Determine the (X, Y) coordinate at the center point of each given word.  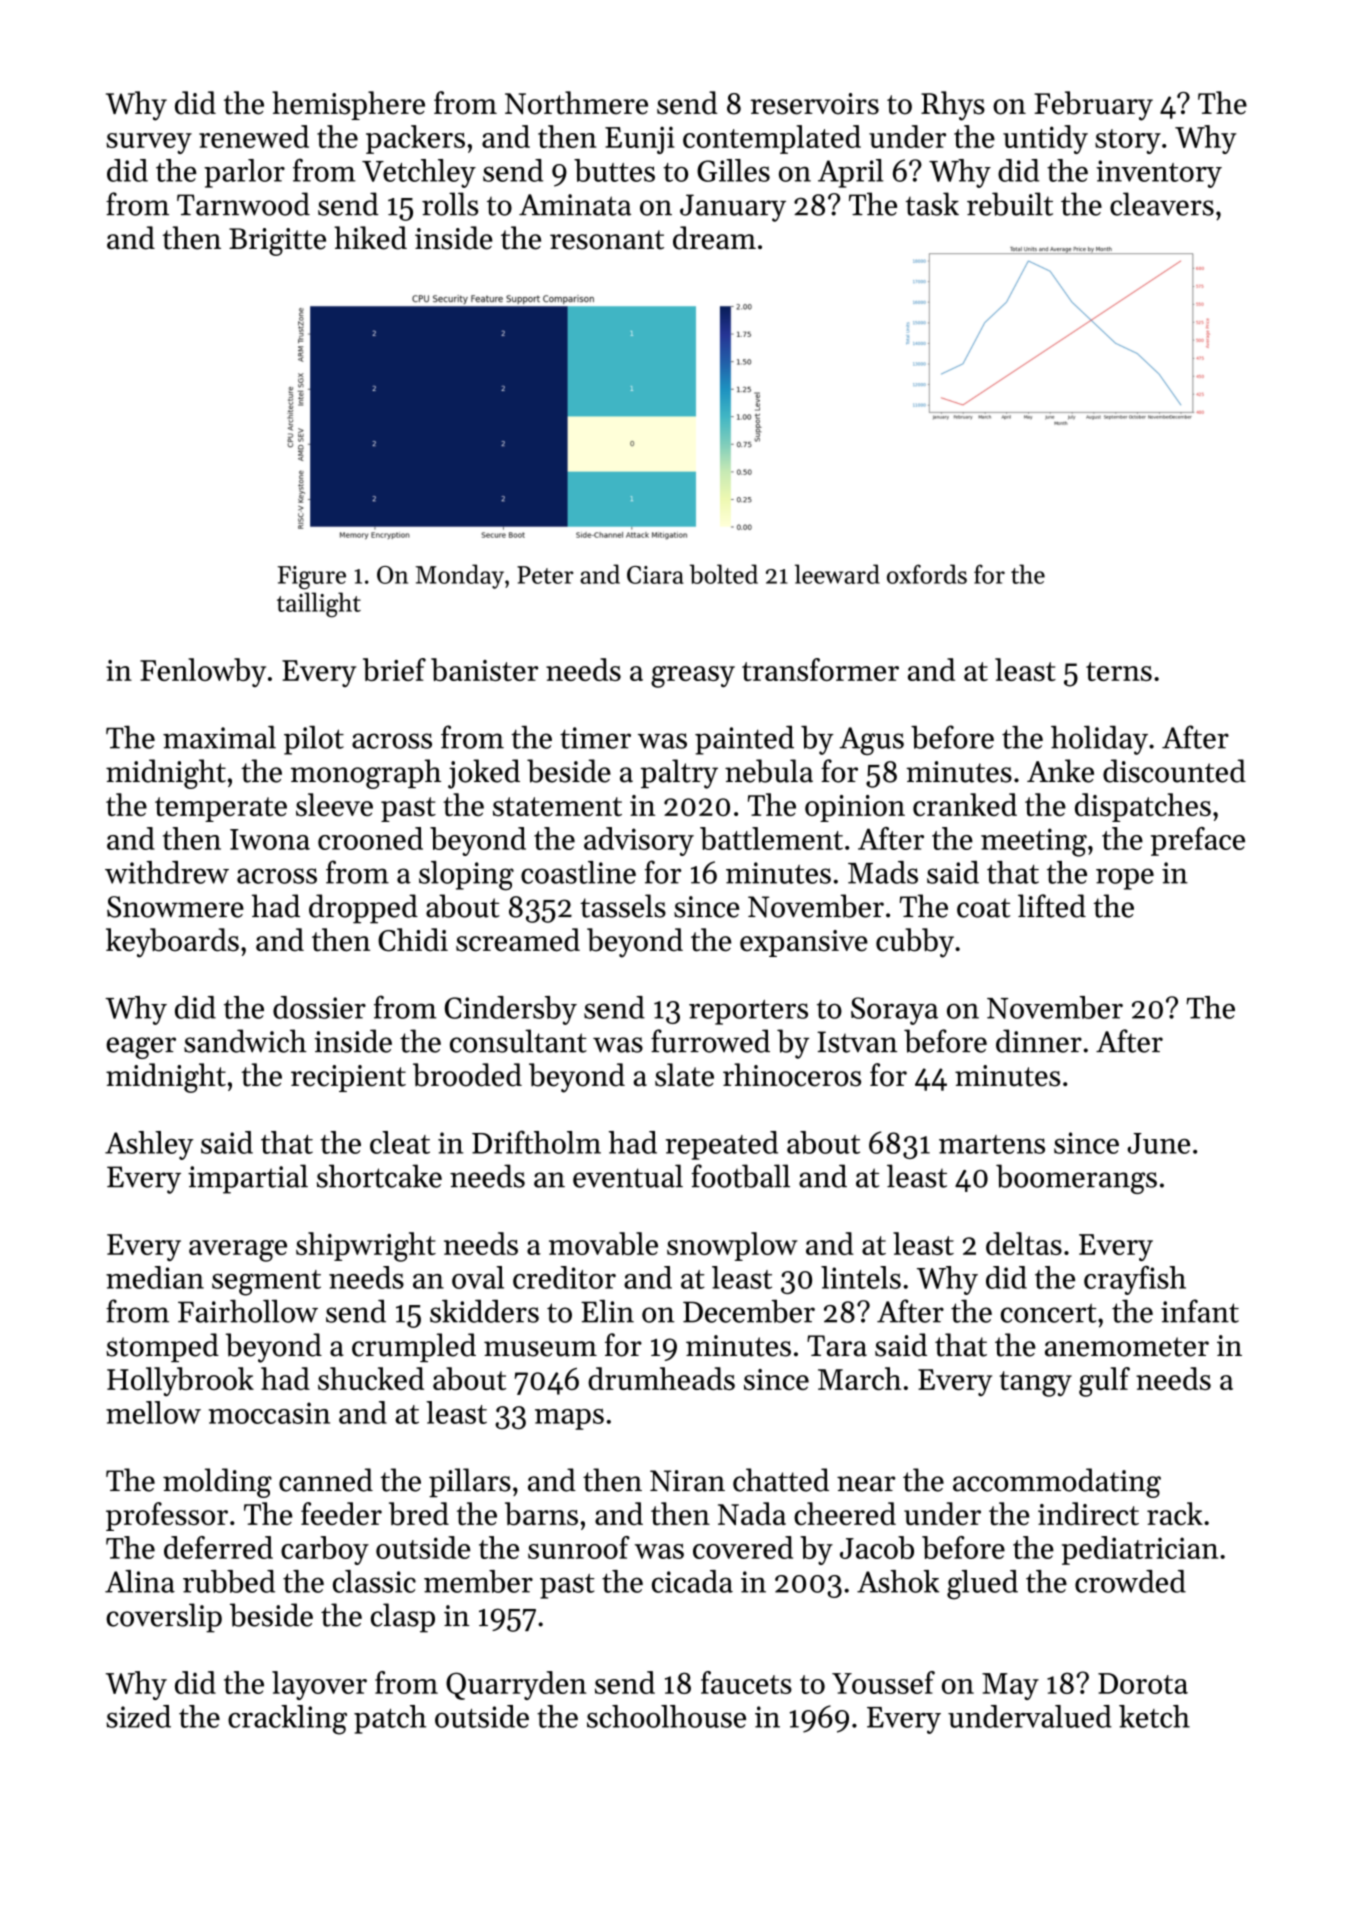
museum (540, 1349)
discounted (1174, 771)
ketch (1154, 1716)
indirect (1088, 1514)
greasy (693, 677)
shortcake (379, 1176)
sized (138, 1716)
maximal (219, 737)
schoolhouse (666, 1716)
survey (149, 143)
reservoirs (815, 104)
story (1128, 141)
